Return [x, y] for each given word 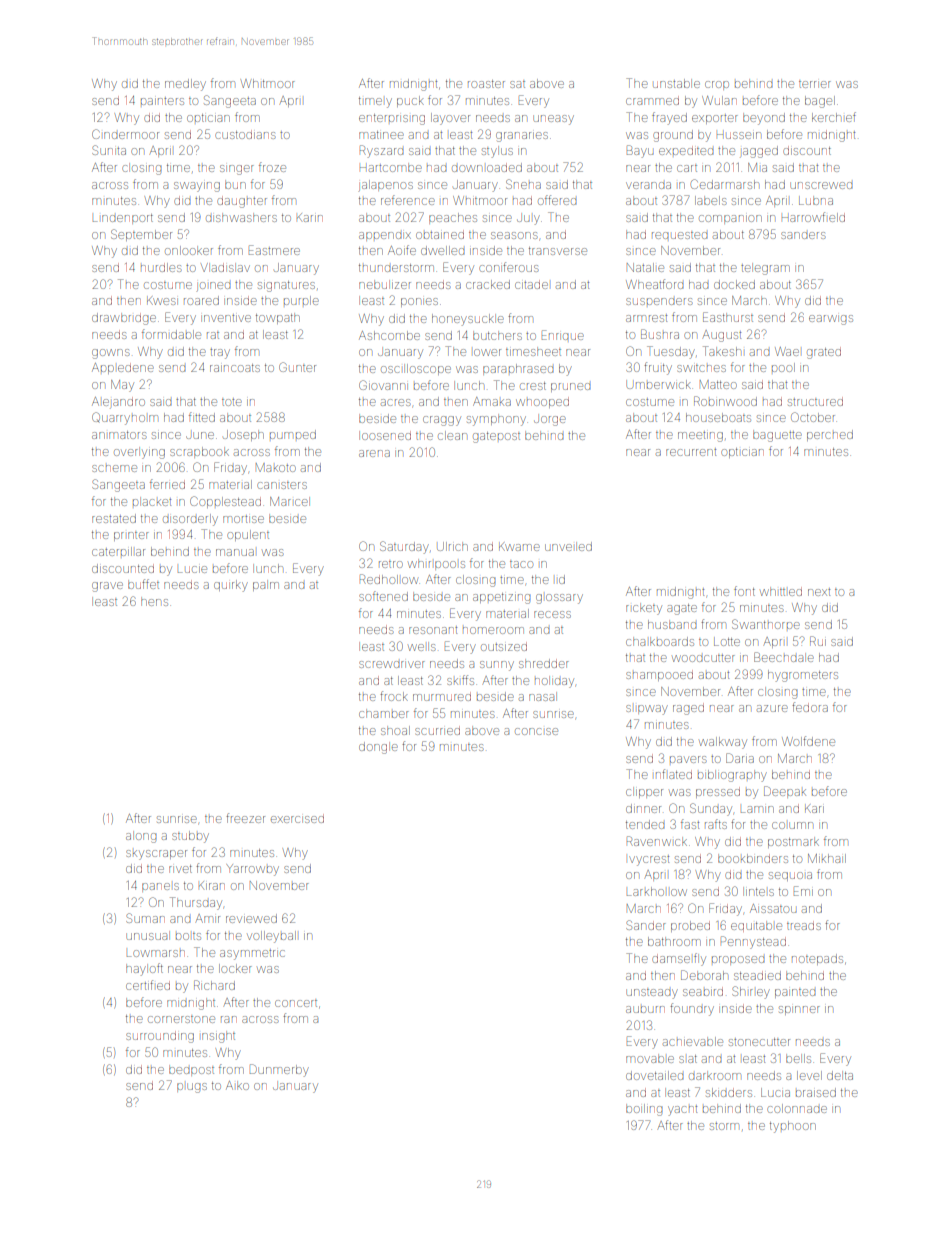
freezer [245, 818]
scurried [437, 730]
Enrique [563, 335]
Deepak [785, 792]
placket [152, 501]
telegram [765, 269]
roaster [486, 84]
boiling [644, 1110]
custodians [245, 134]
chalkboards [660, 641]
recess [552, 614]
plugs [192, 1088]
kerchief [834, 117]
